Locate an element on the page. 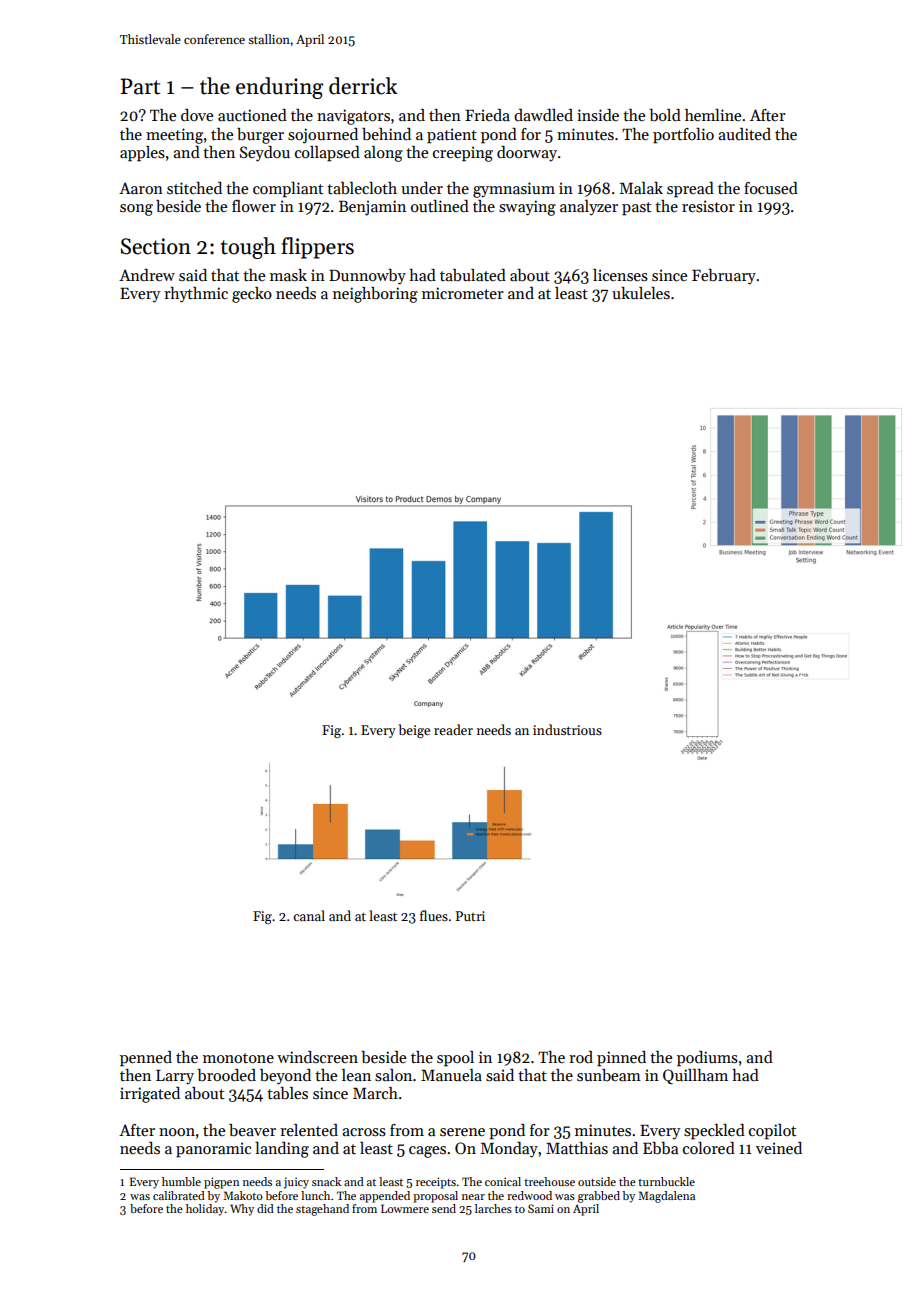 This page has width=924, height=1308. rhythmic is located at coordinates (196, 295).
